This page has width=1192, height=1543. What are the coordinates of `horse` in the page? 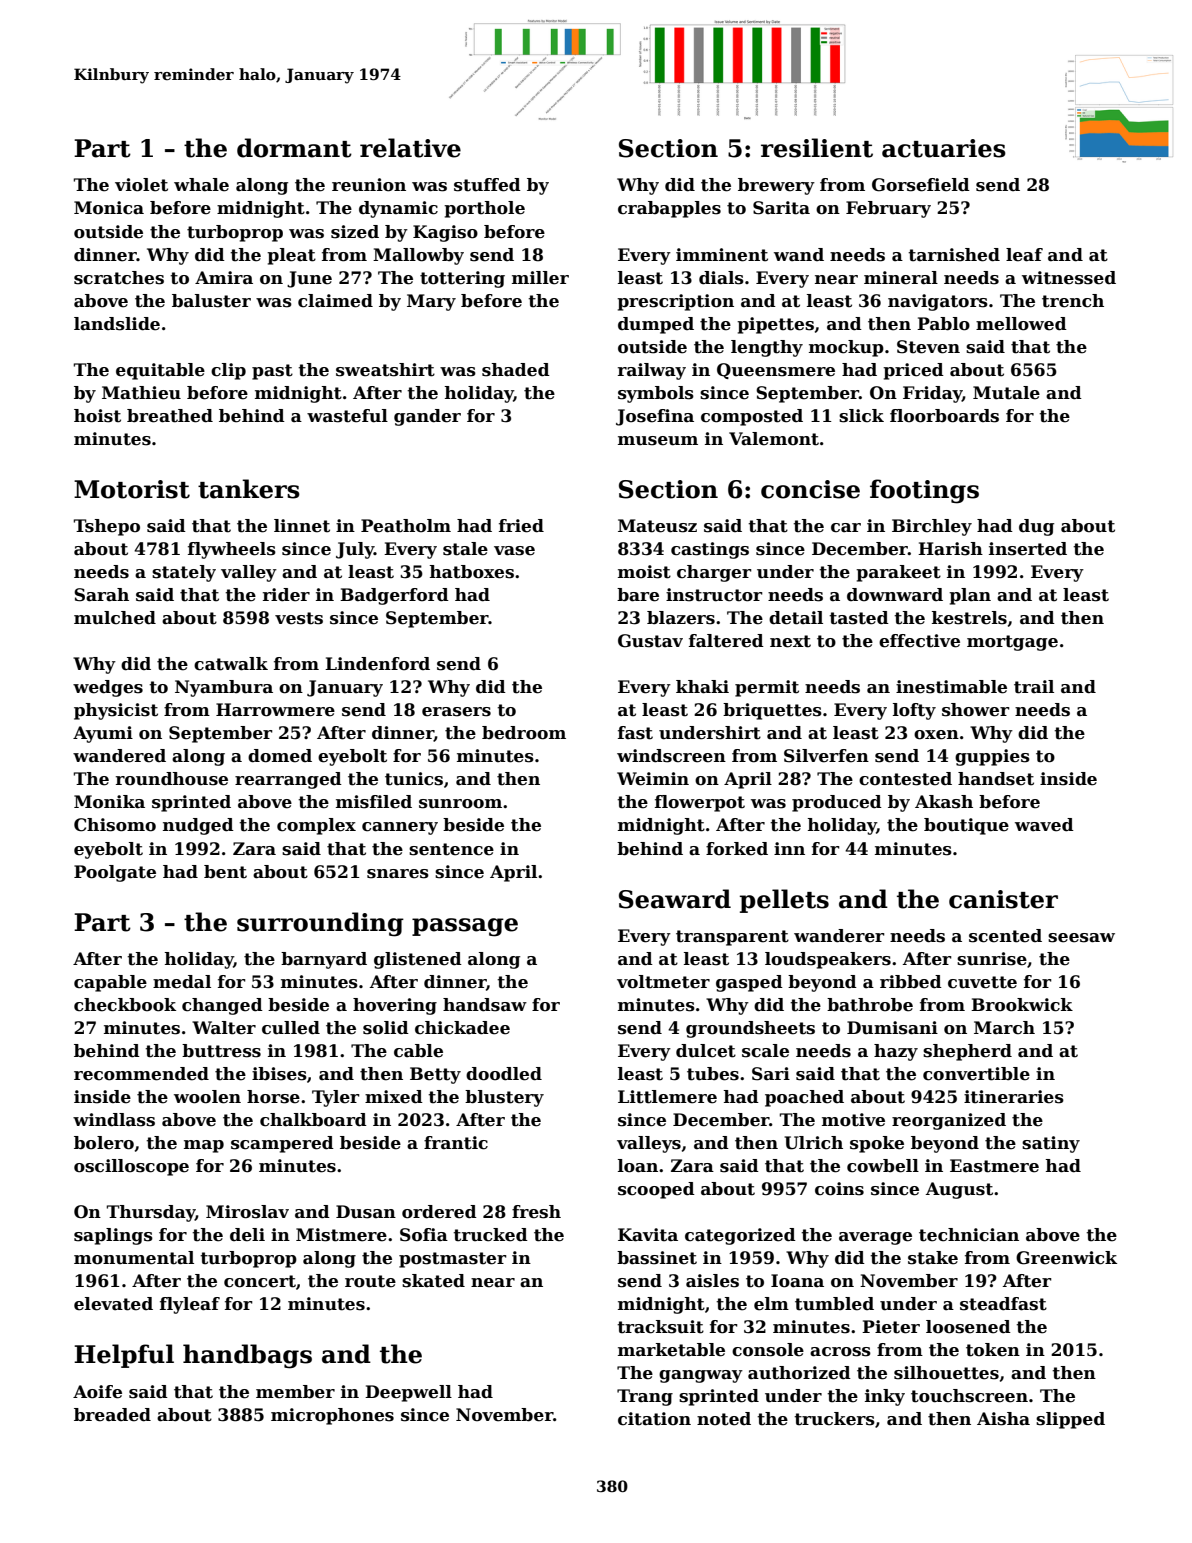 It's located at (273, 1097).
